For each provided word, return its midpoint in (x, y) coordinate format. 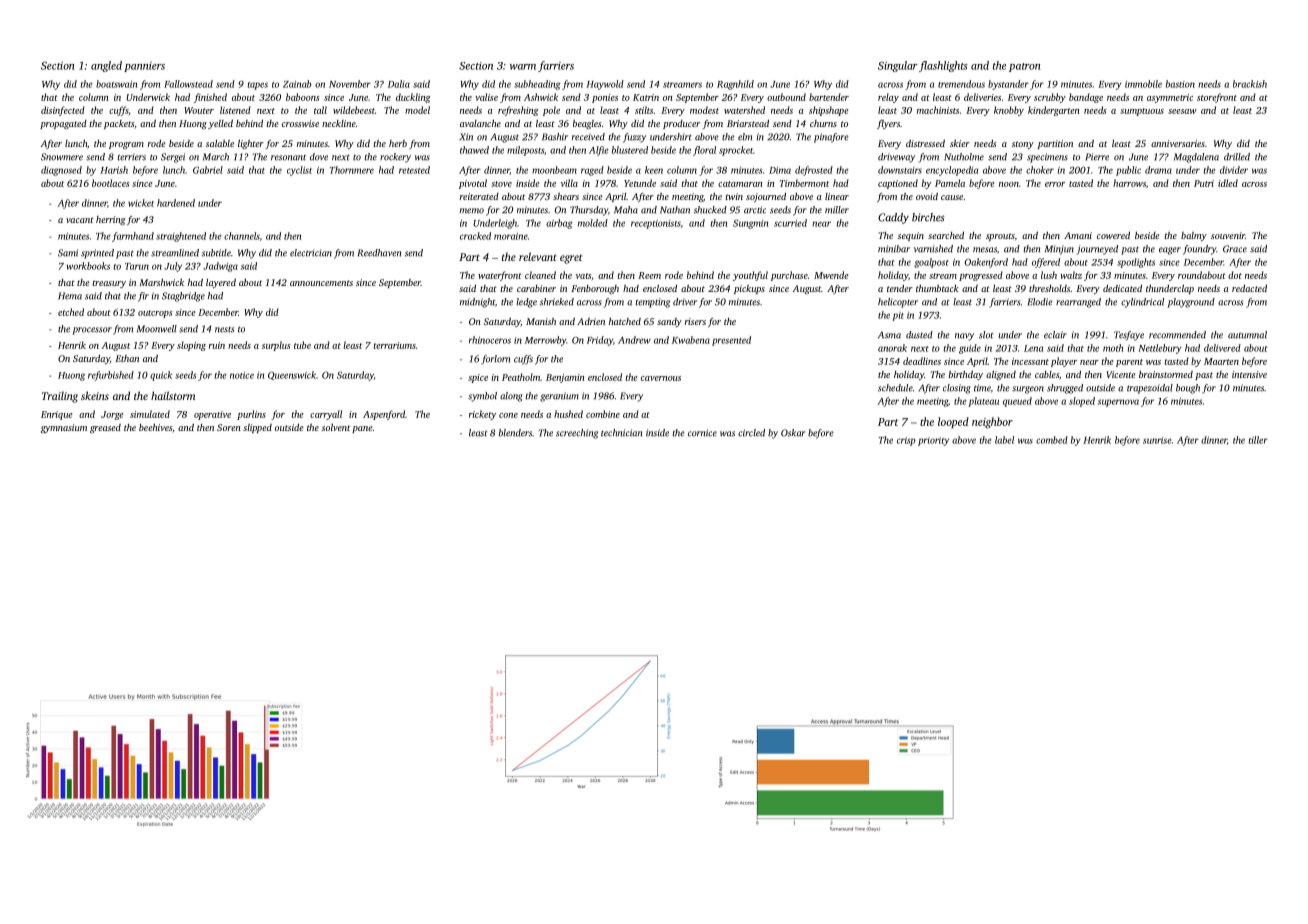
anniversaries (1178, 143)
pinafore (831, 138)
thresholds (1049, 288)
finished (210, 98)
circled (751, 433)
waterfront (500, 276)
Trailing (60, 397)
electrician (311, 253)
